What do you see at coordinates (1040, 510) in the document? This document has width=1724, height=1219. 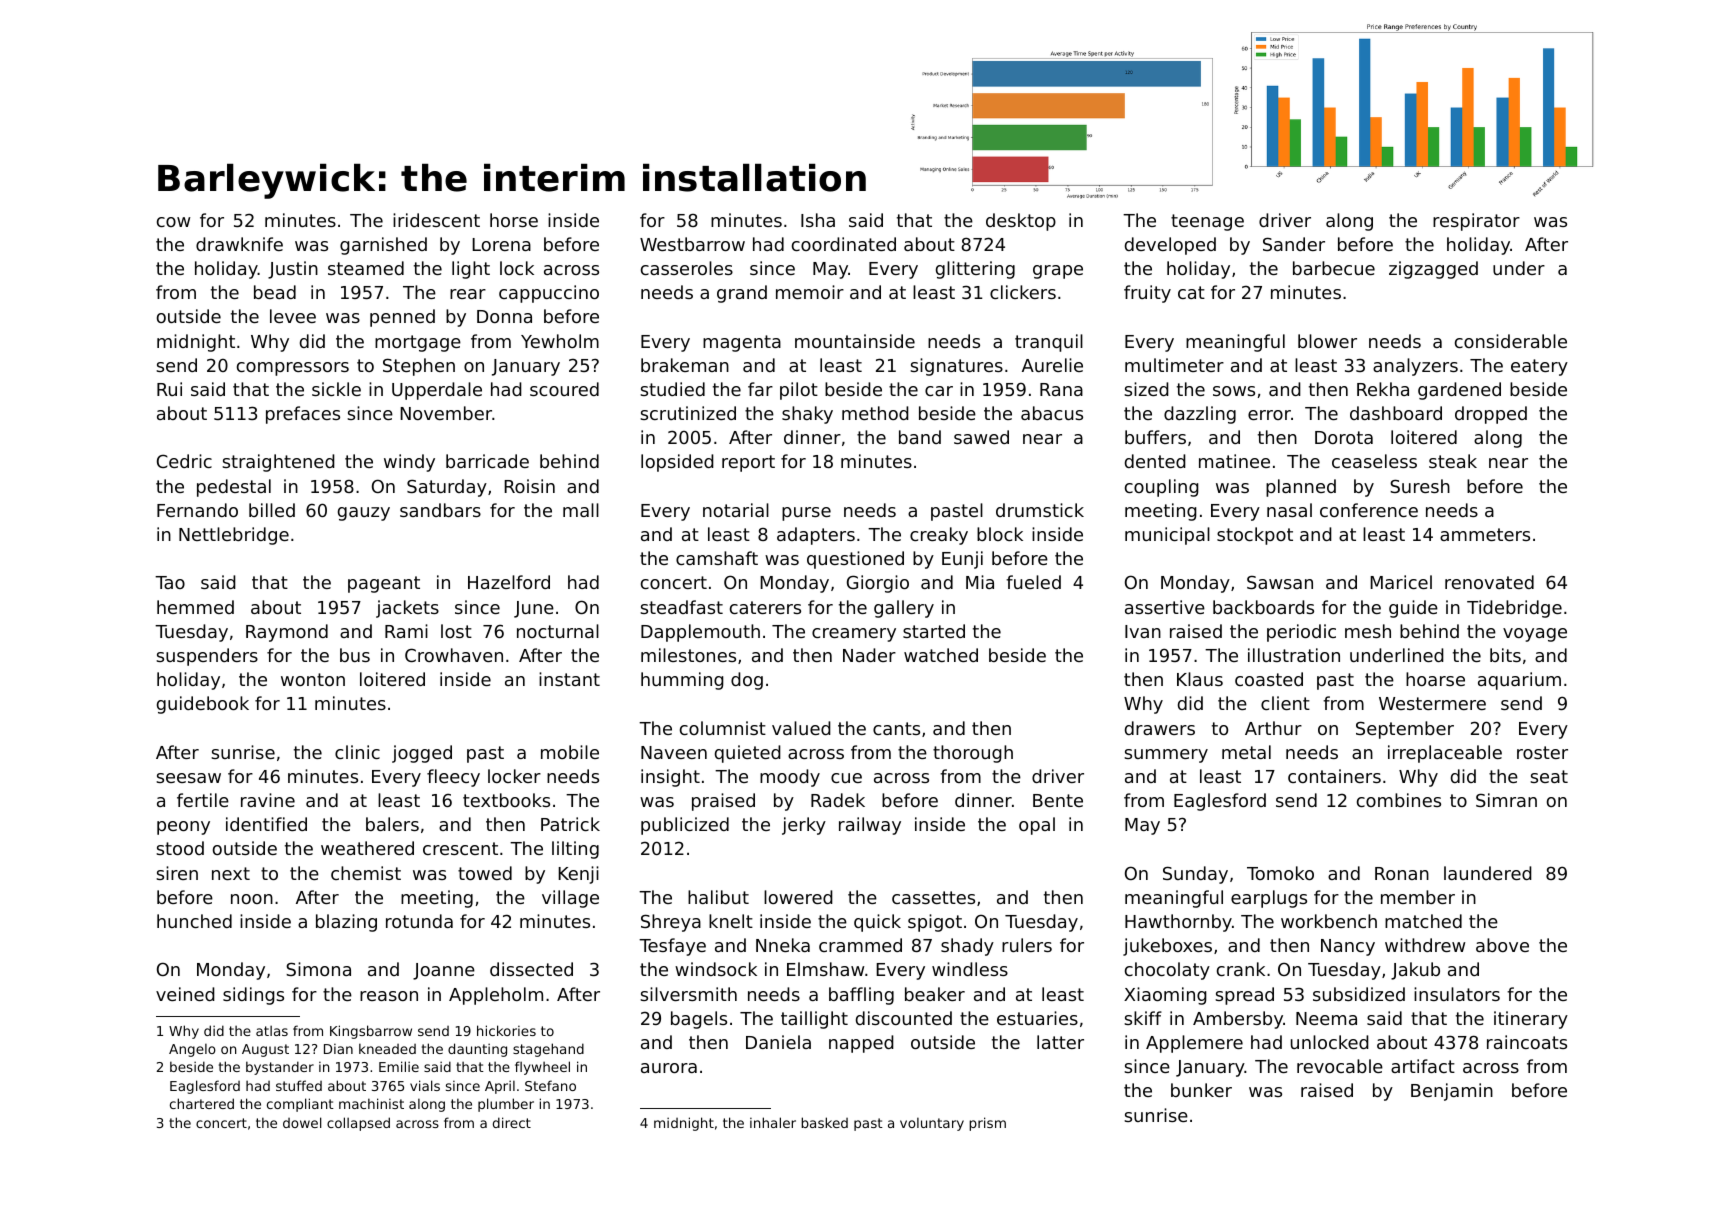 I see `drumstick` at bounding box center [1040, 510].
